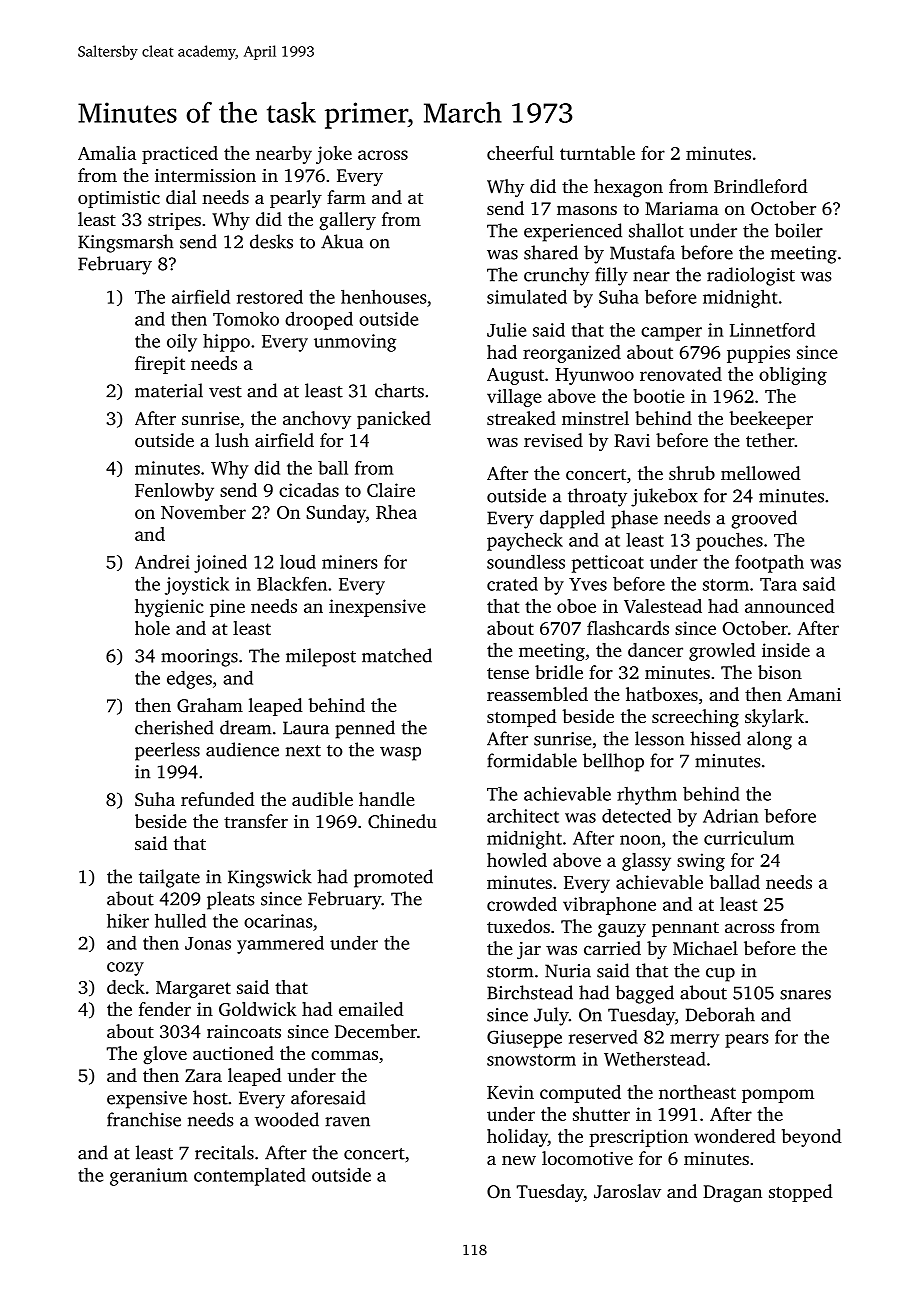 The height and width of the screenshot is (1311, 924). Describe the element at coordinates (520, 153) in the screenshot. I see `cheerful` at that location.
